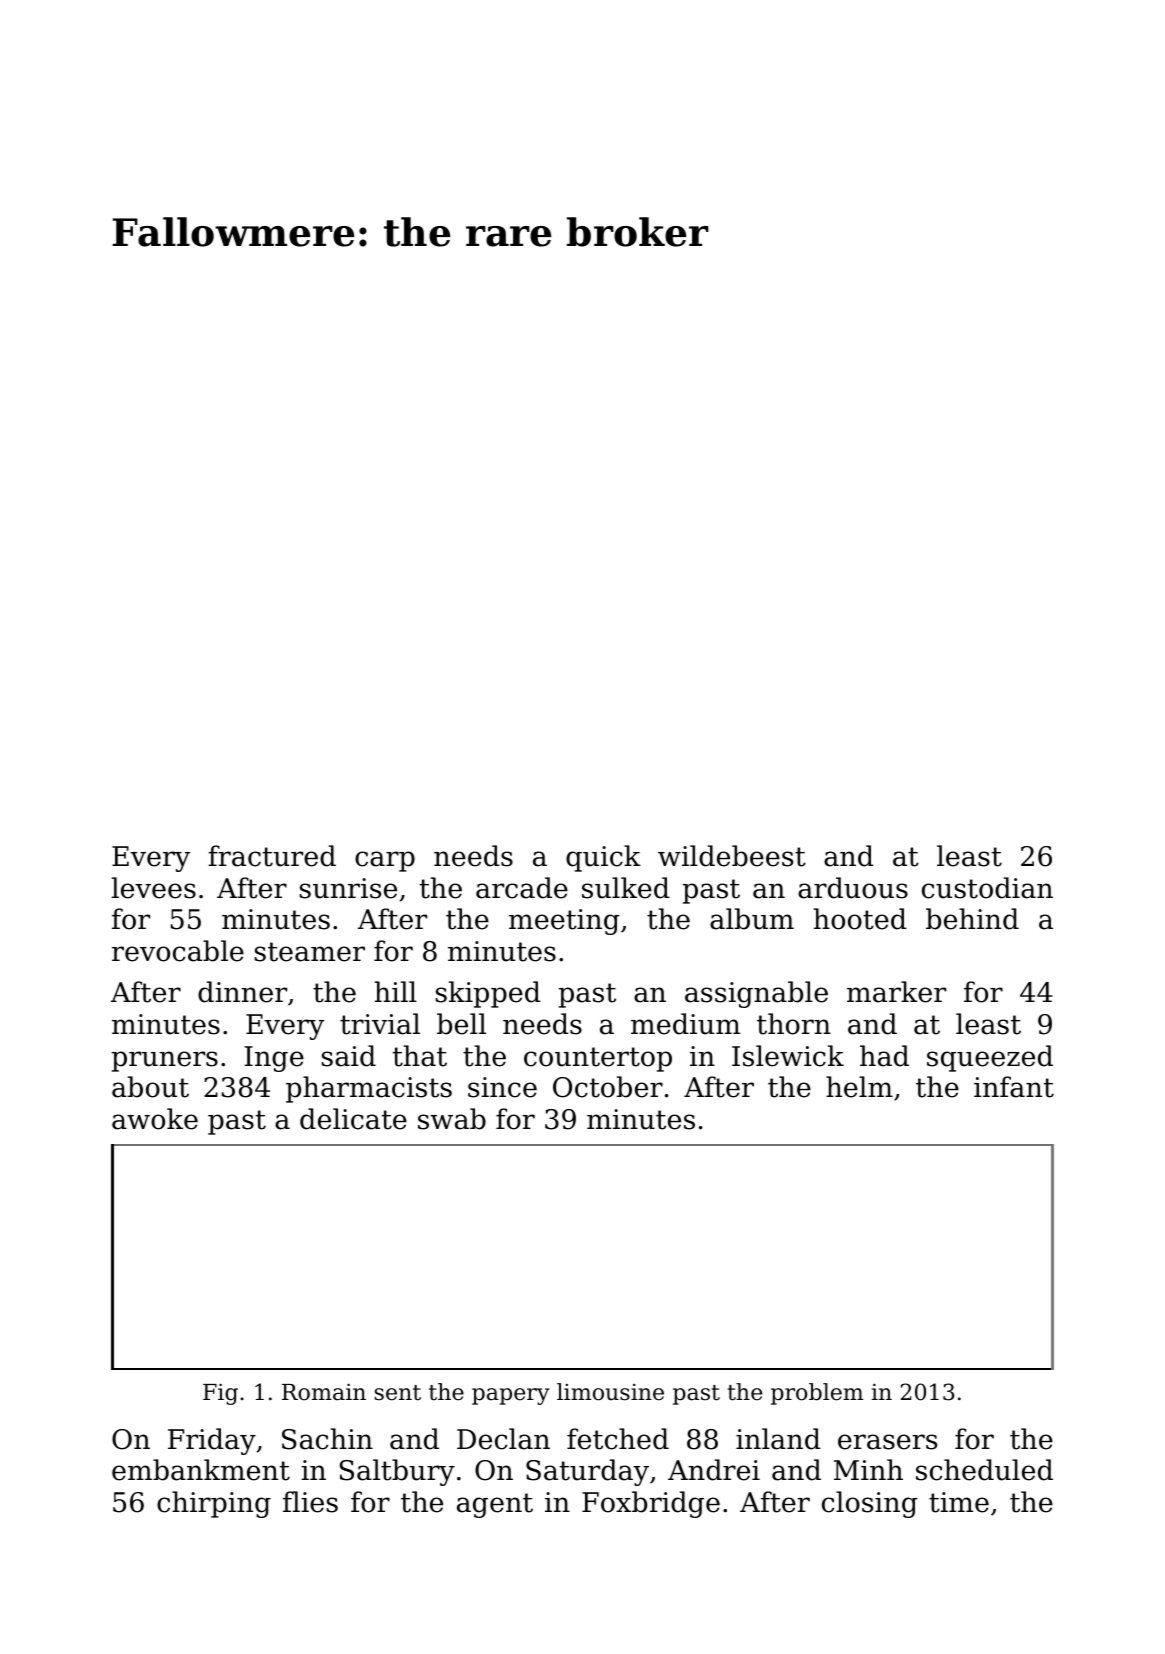  What do you see at coordinates (488, 994) in the document?
I see `skipped` at bounding box center [488, 994].
